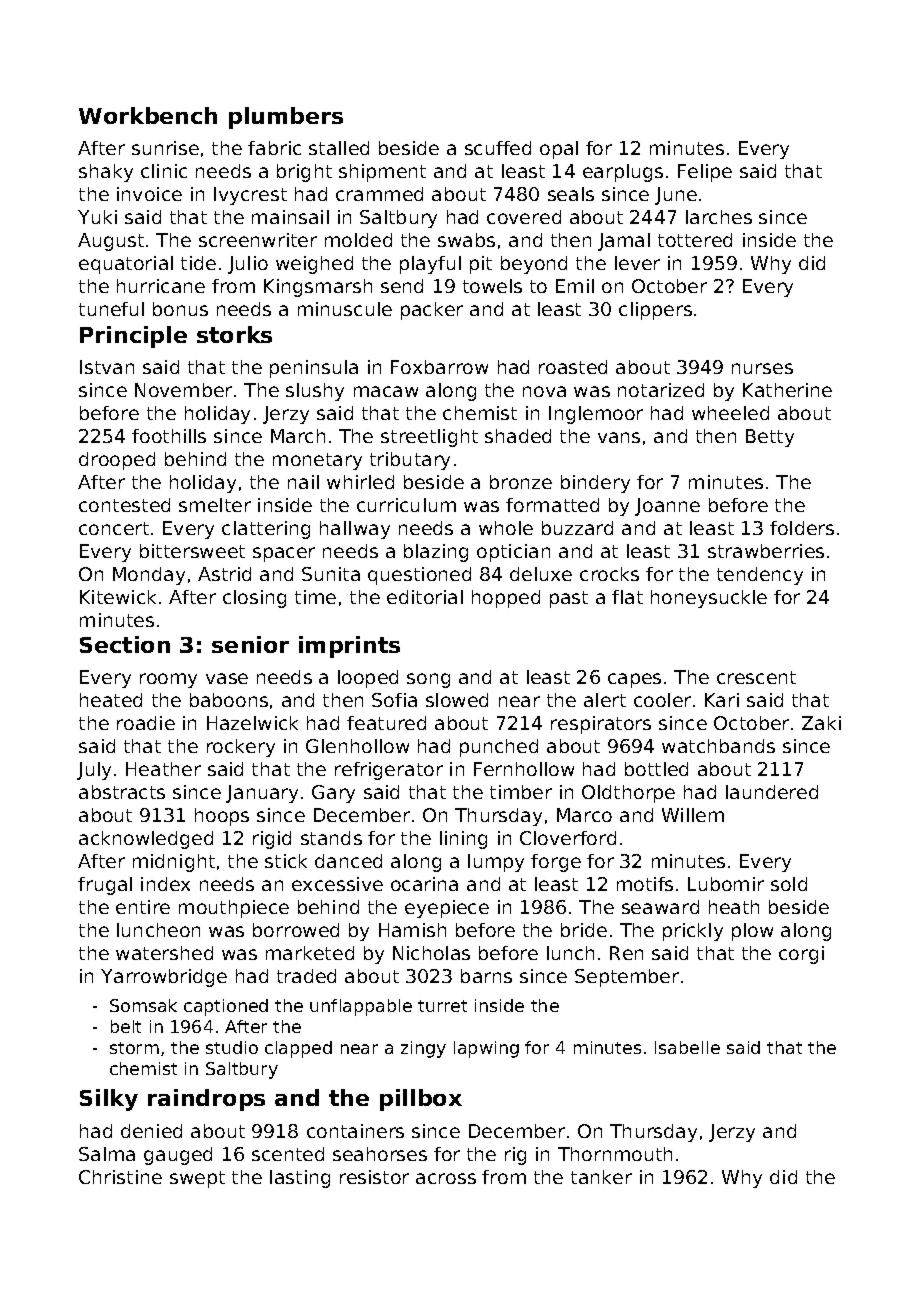  What do you see at coordinates (133, 337) in the screenshot?
I see `Principle` at bounding box center [133, 337].
